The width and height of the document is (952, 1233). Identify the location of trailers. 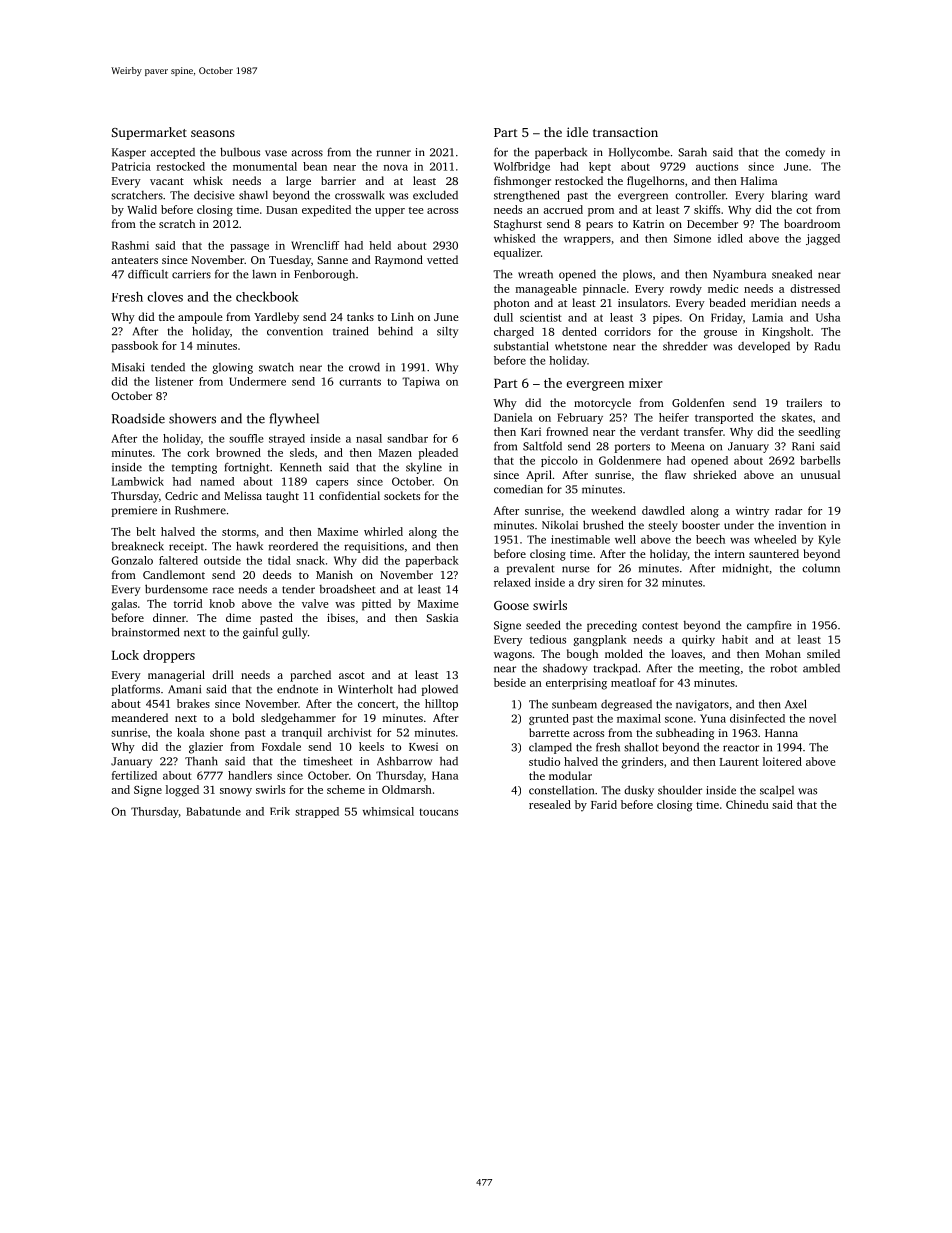
(804, 402).
